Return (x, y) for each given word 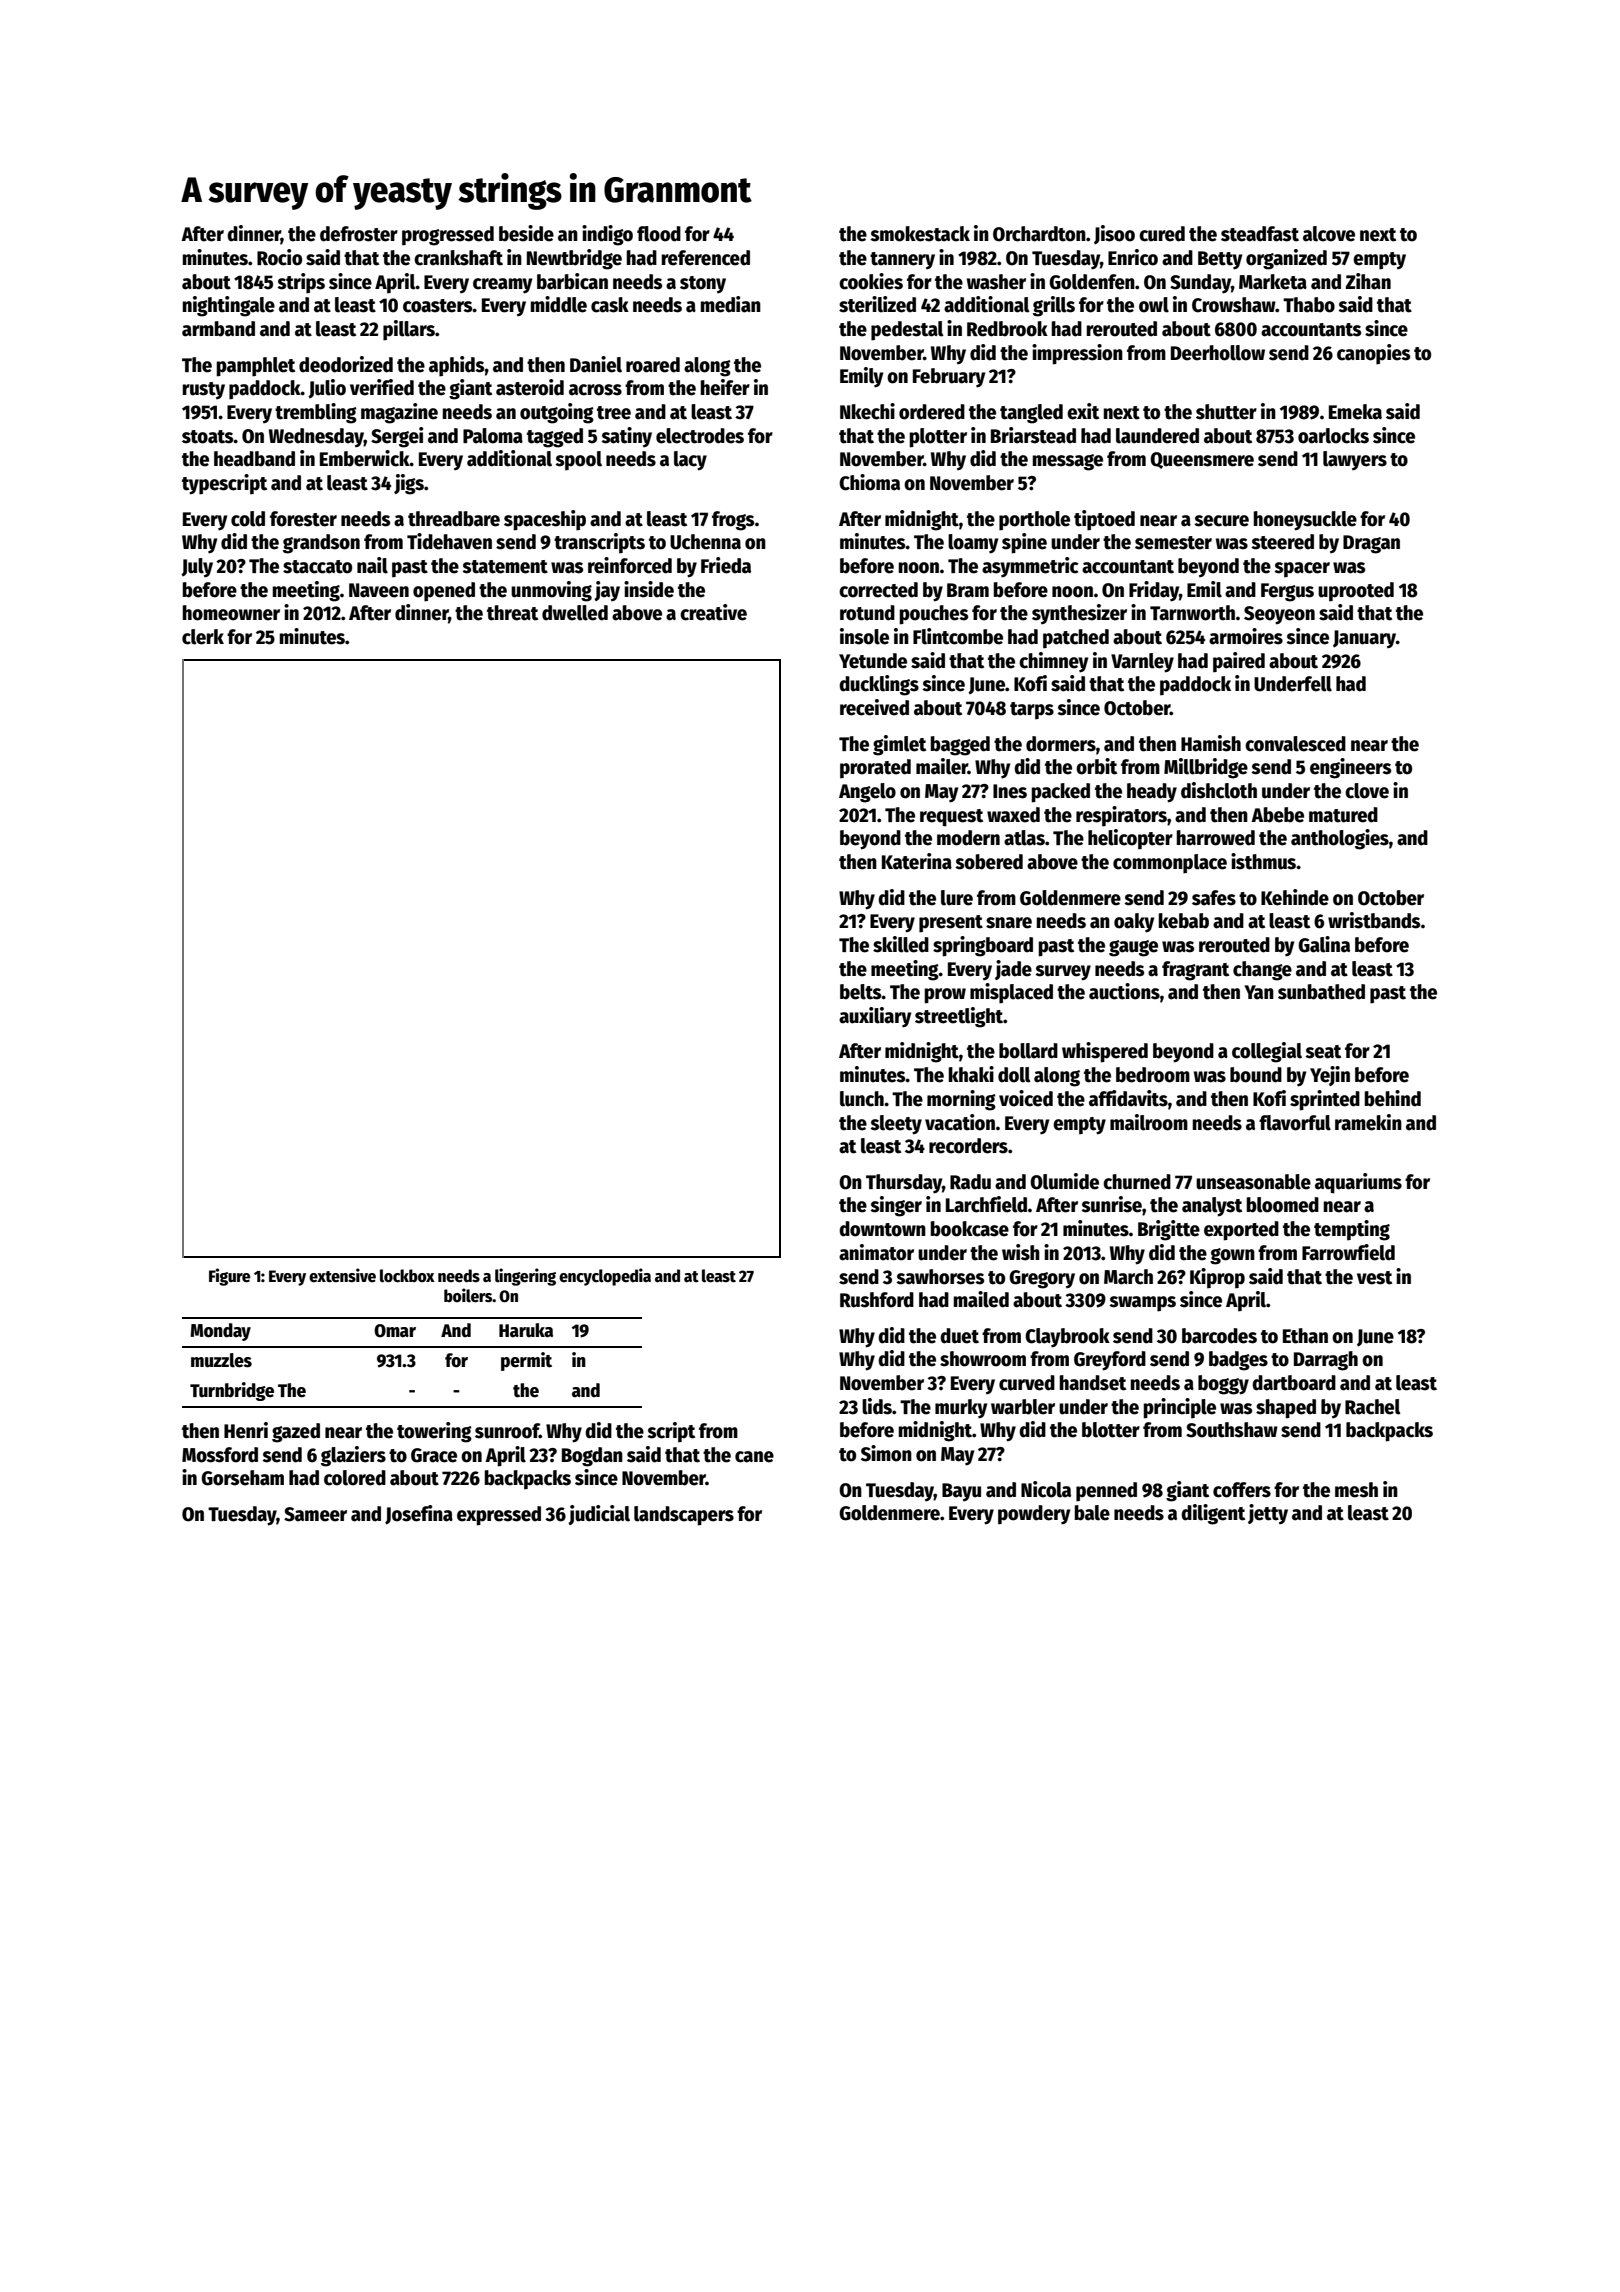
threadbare (454, 519)
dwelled (575, 613)
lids (877, 1406)
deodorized (346, 364)
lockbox (407, 1276)
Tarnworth (1192, 613)
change (1262, 971)
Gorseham (242, 1478)
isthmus (1263, 861)
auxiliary (875, 1017)
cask (610, 305)
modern (968, 838)
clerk (203, 637)
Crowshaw (1234, 305)
